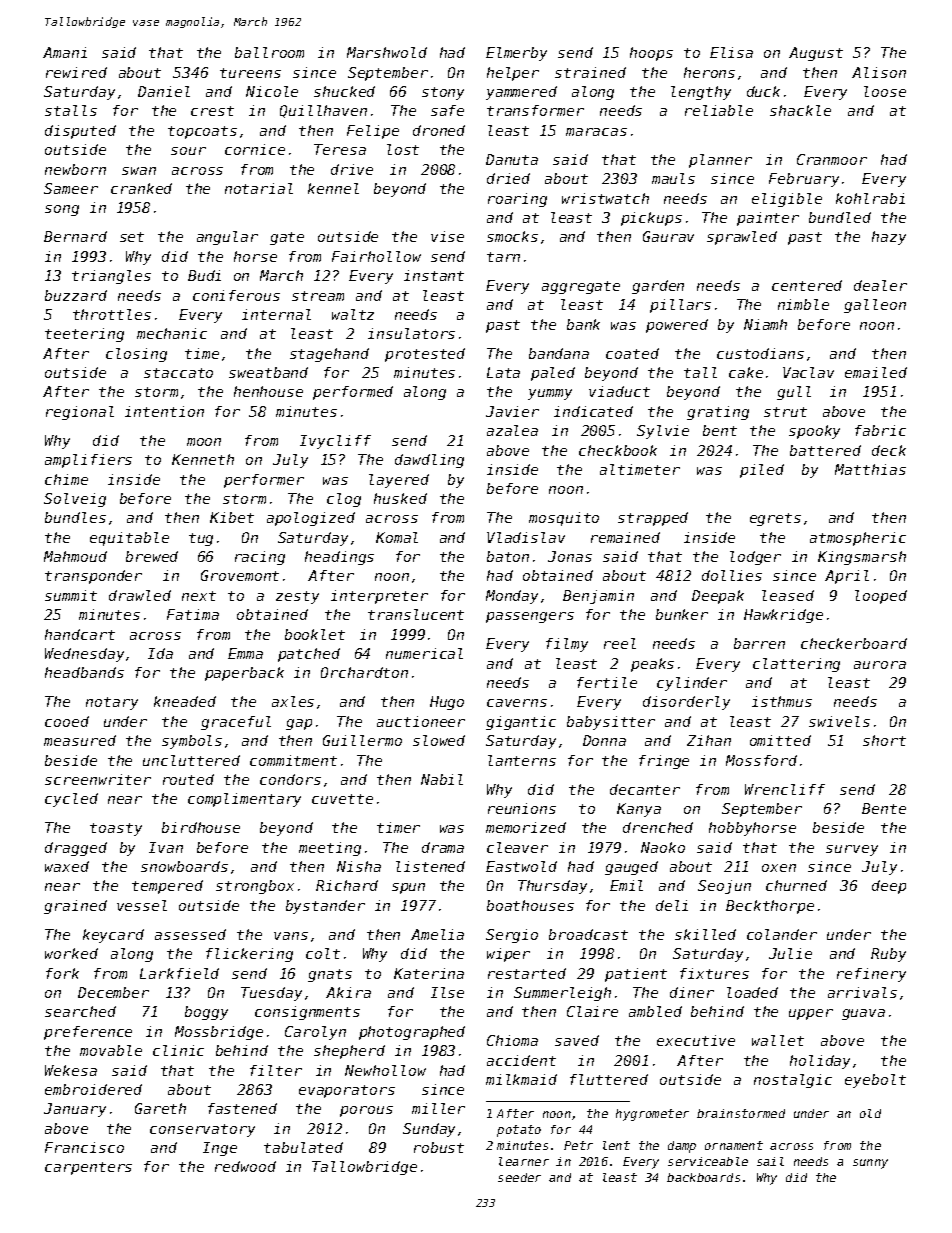 The width and height of the screenshot is (952, 1233). I want to click on Daniel, so click(164, 91).
